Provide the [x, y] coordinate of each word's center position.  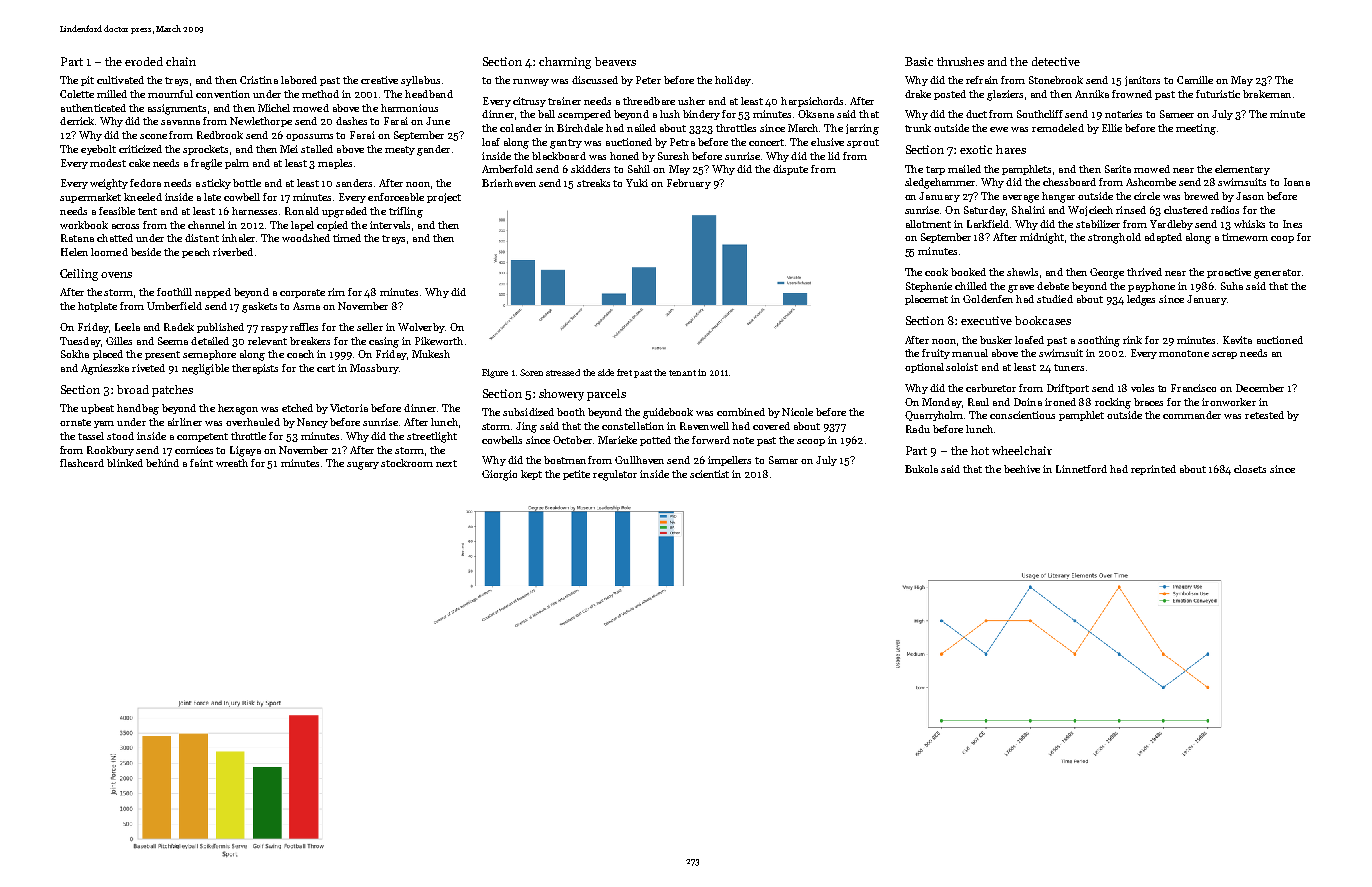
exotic [976, 149]
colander [521, 128]
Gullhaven [639, 460]
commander [1192, 415]
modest [108, 163]
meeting [1196, 129]
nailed [641, 128]
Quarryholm [934, 416]
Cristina [259, 80]
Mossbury [374, 369]
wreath [232, 463]
